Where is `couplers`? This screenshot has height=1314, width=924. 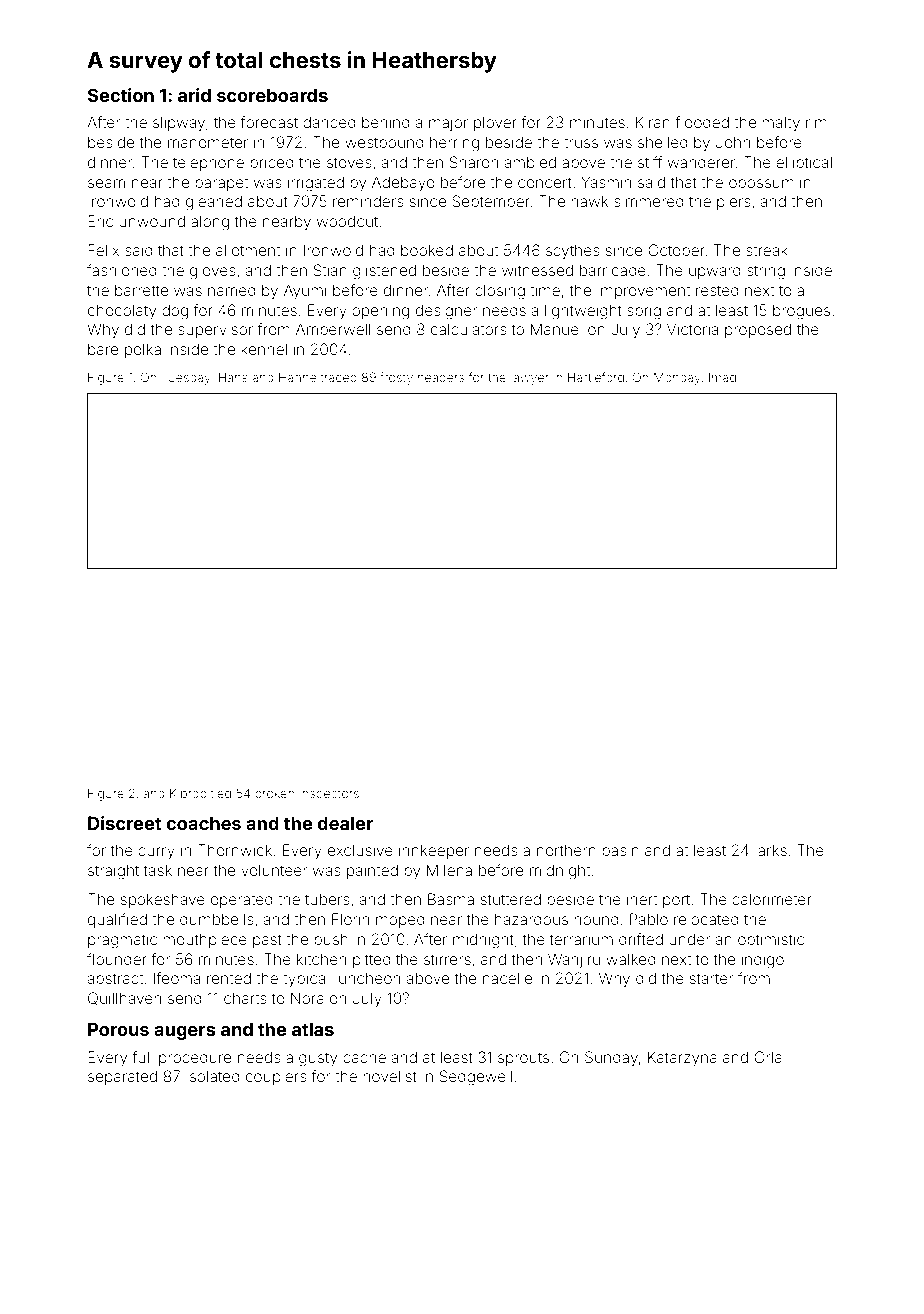 couplers is located at coordinates (276, 1078).
